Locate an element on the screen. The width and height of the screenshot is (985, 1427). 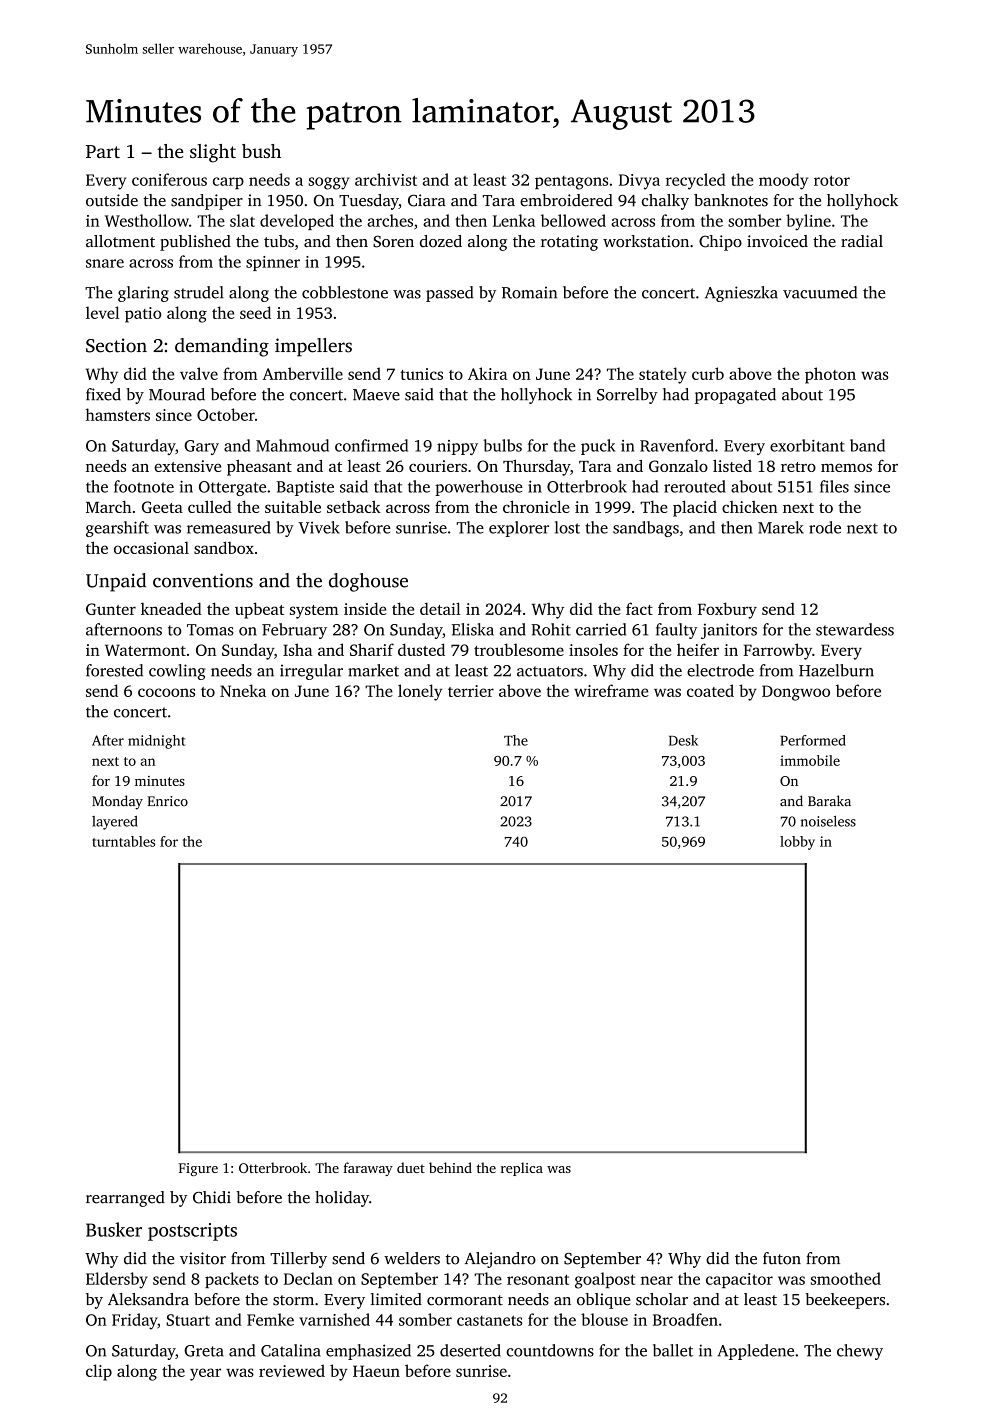
archivist is located at coordinates (386, 179).
